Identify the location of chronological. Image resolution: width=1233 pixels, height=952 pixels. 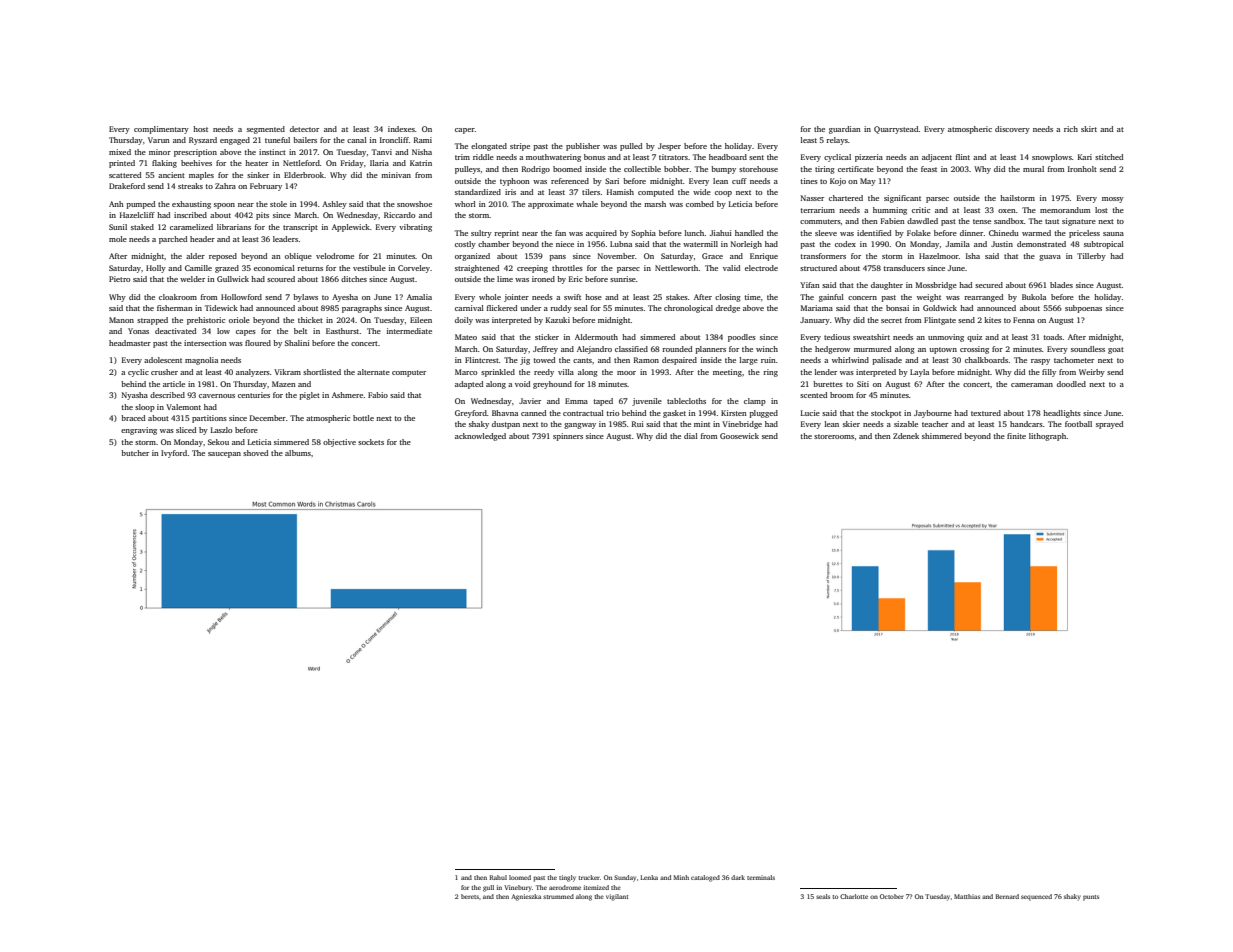
(688, 309).
